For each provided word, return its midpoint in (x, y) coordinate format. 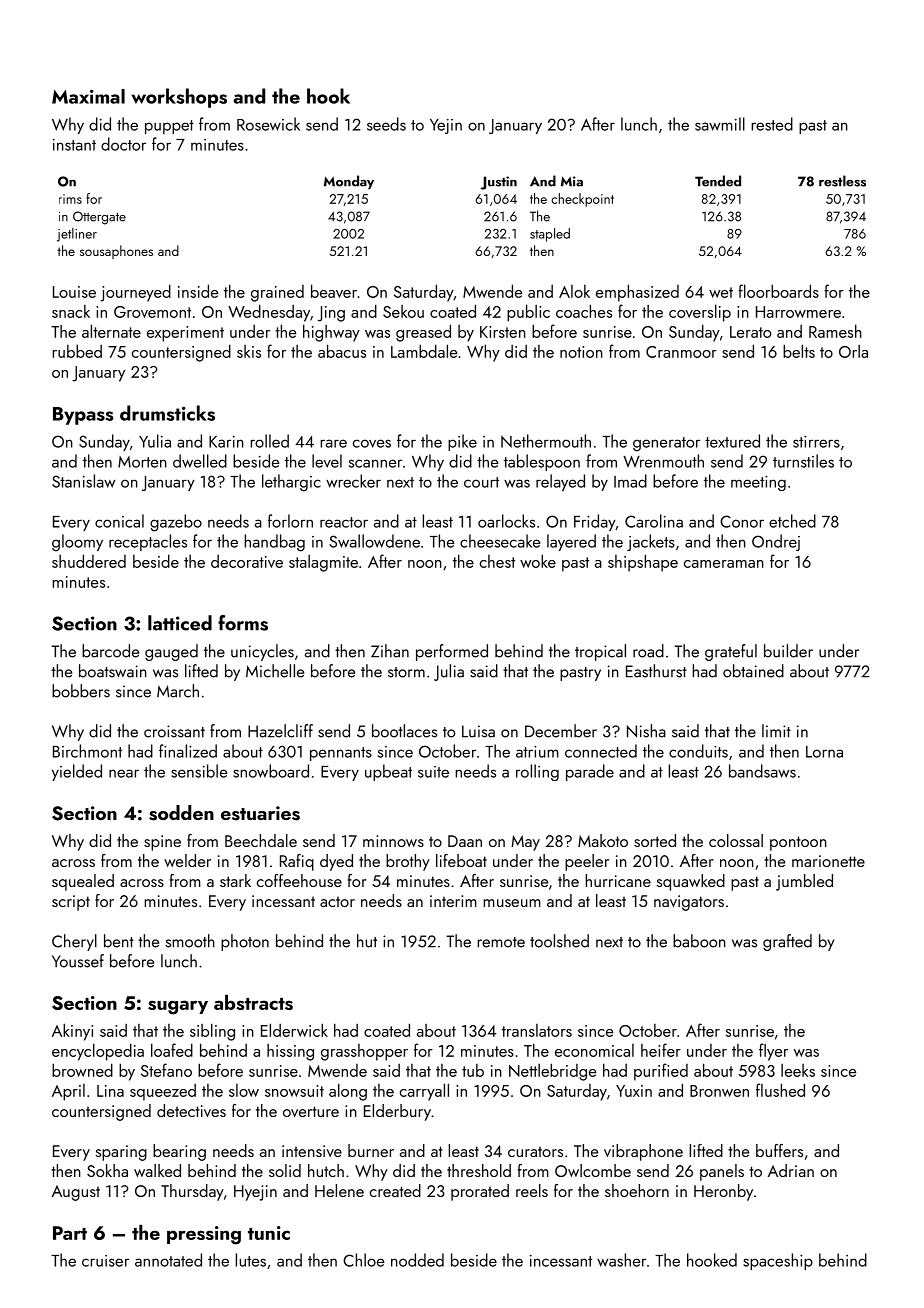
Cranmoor (681, 352)
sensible (199, 771)
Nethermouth (546, 441)
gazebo (176, 523)
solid (285, 1170)
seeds (386, 124)
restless (842, 181)
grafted (787, 942)
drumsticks (167, 413)
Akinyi (72, 1032)
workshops (179, 98)
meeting (758, 483)
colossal (736, 840)
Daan (465, 841)
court (481, 482)
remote (501, 942)
